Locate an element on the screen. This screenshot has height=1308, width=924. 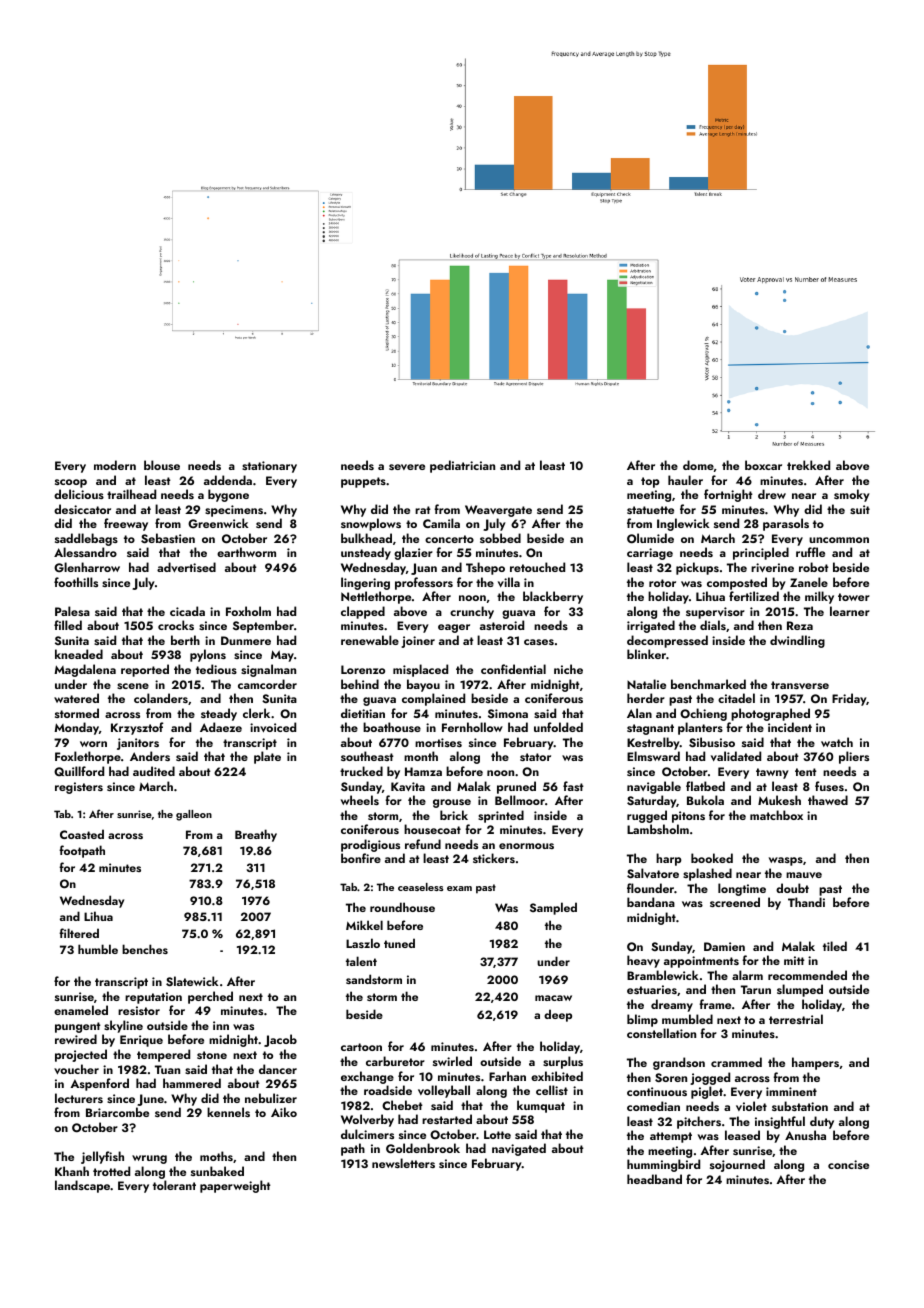
restarted is located at coordinates (447, 1119).
